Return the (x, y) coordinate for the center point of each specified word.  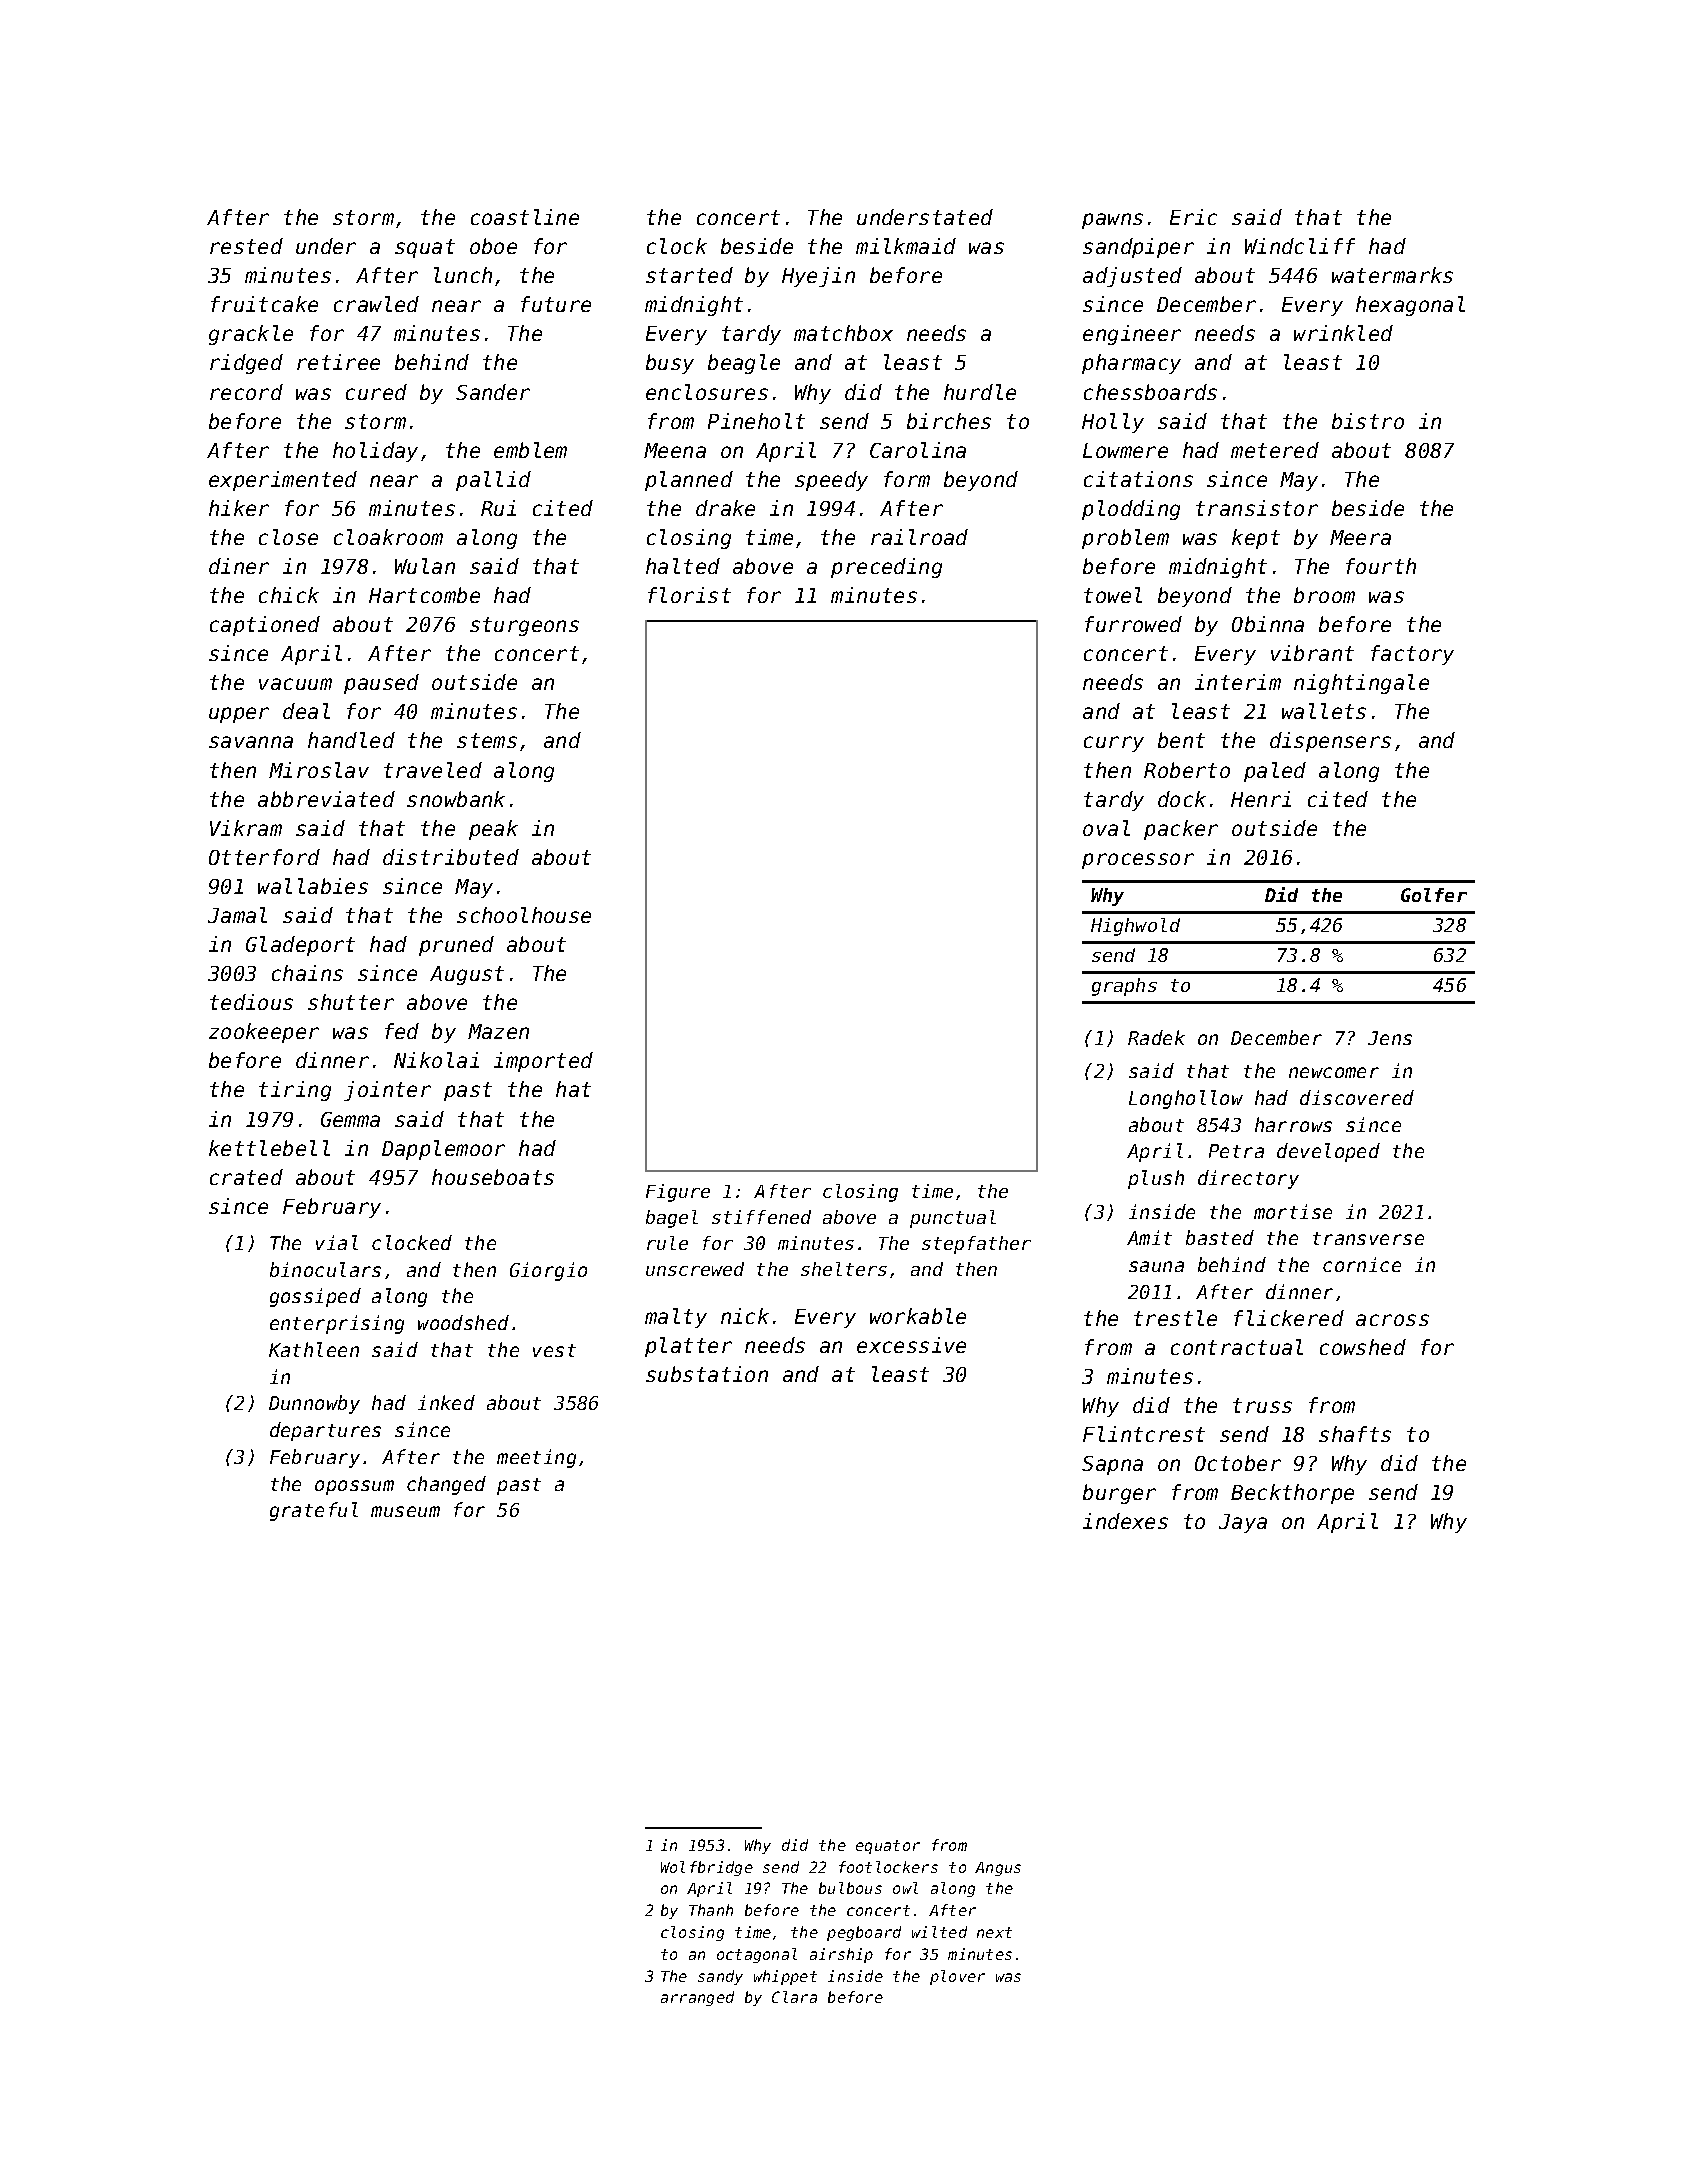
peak (493, 830)
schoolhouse (524, 915)
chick (289, 595)
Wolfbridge (707, 1868)
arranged (697, 1998)
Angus (998, 1869)
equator (888, 1847)
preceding (886, 568)
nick (745, 1316)
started (689, 275)
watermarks (1392, 275)
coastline (525, 217)
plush (1156, 1179)
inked (446, 1402)
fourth (1381, 566)
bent (1181, 740)
